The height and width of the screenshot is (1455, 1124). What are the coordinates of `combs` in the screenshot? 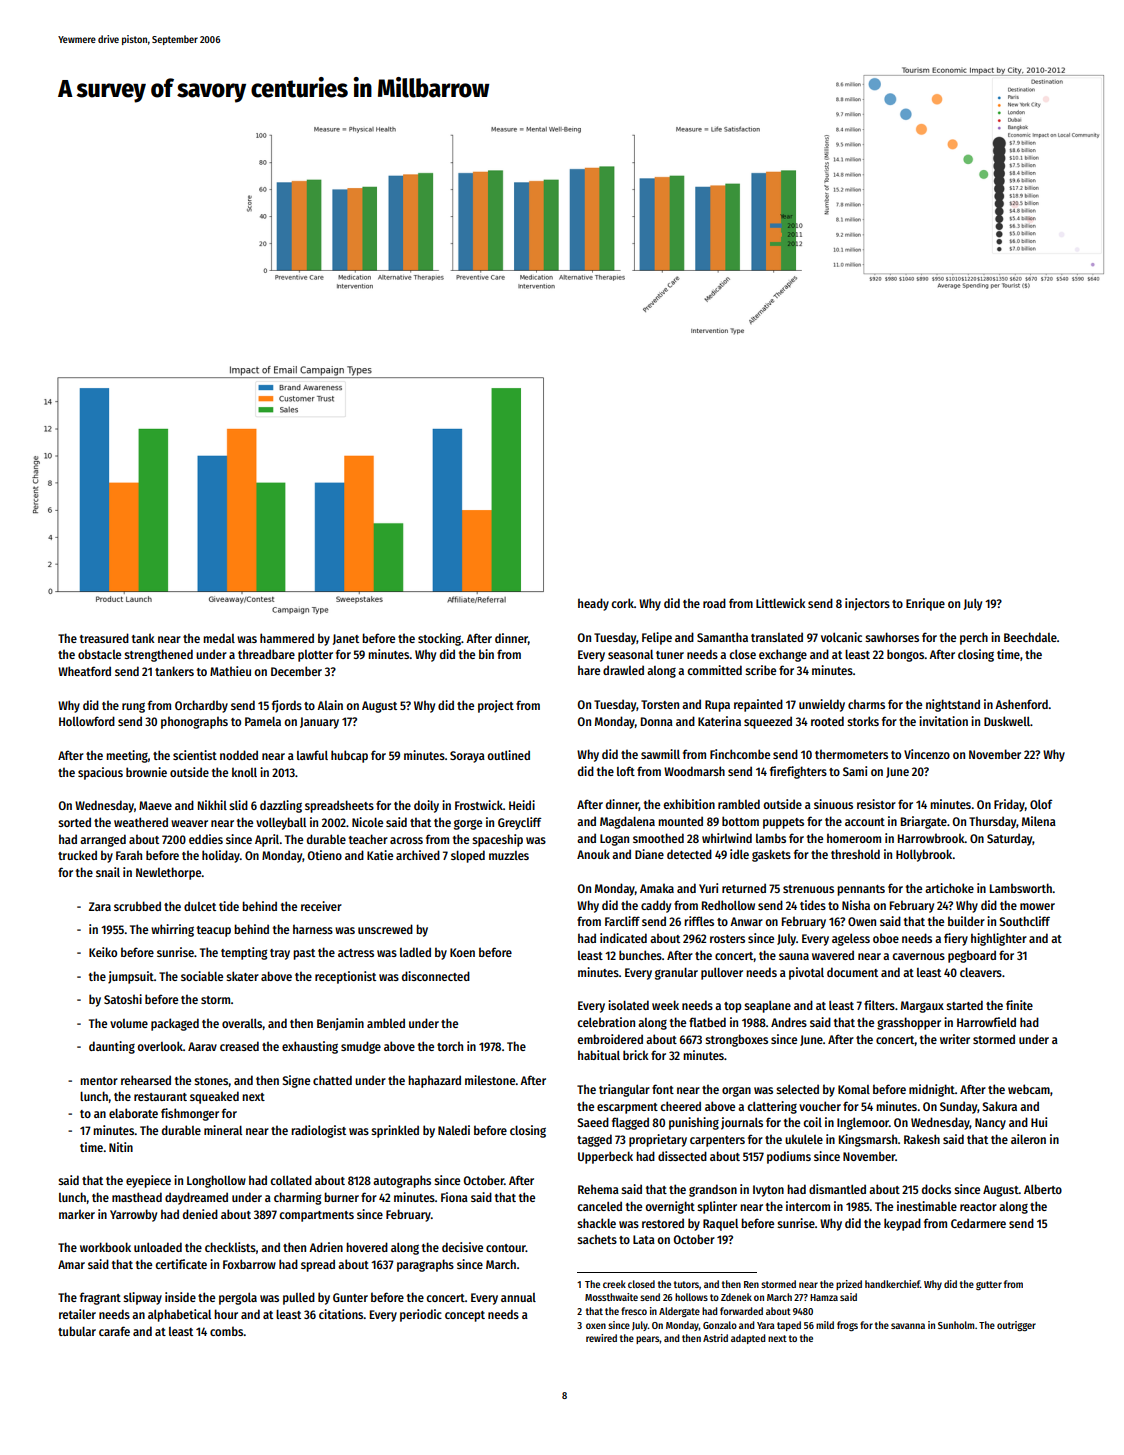 It's located at (227, 1331).
